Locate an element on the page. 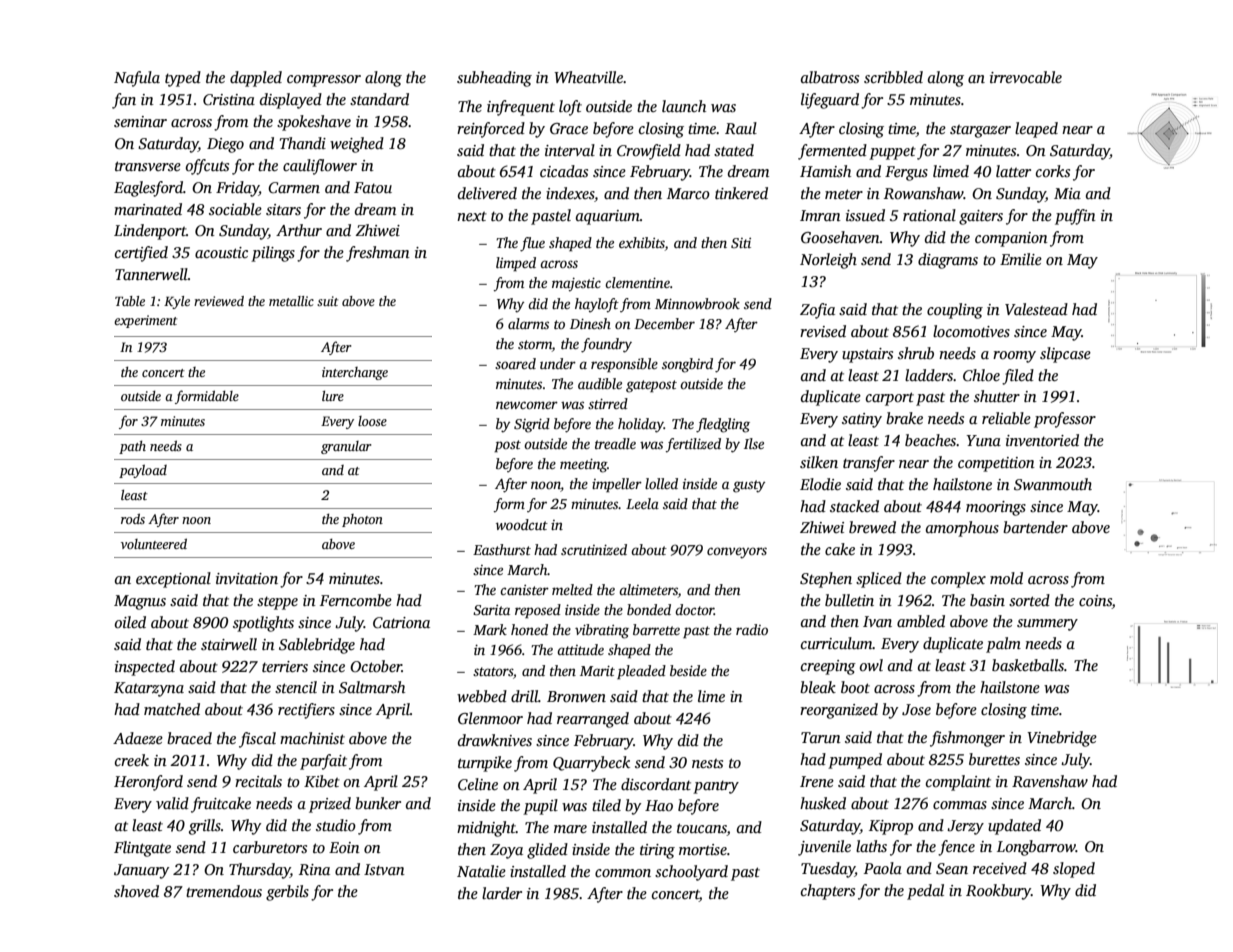 The height and width of the document is (952, 1233). Rookbury is located at coordinates (998, 892).
